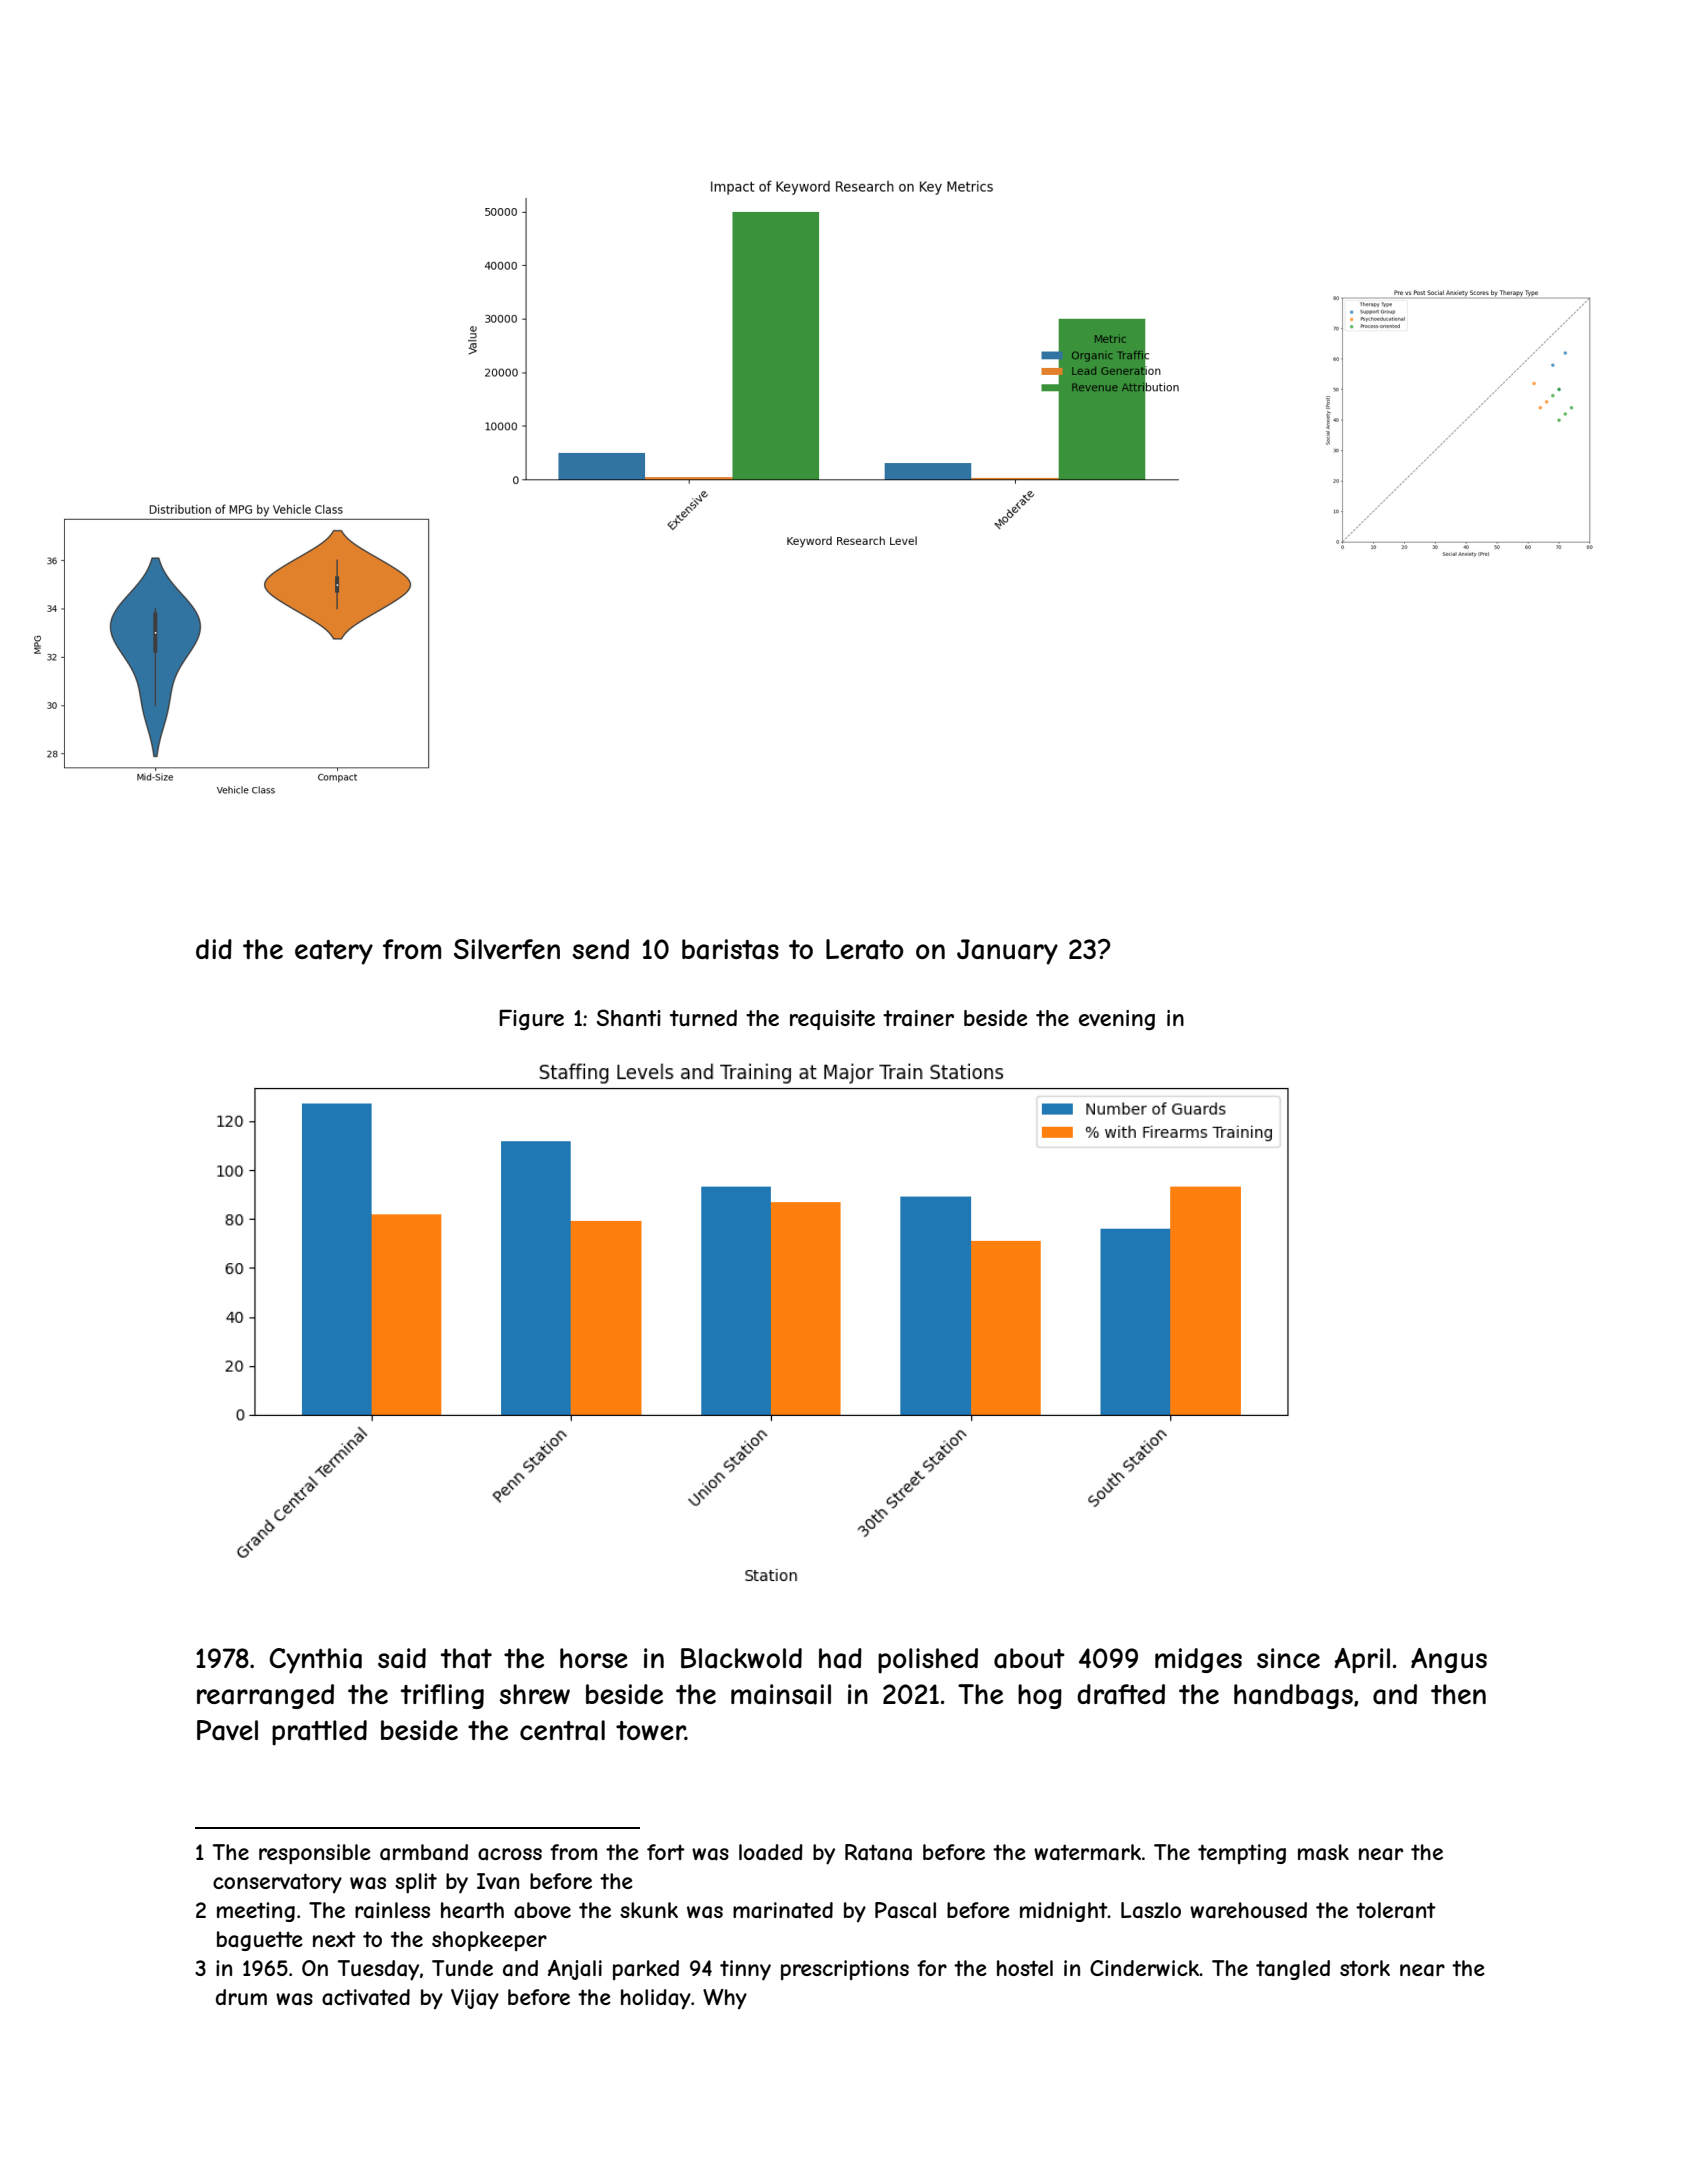 The width and height of the screenshot is (1683, 2178). I want to click on evening, so click(1117, 1020).
